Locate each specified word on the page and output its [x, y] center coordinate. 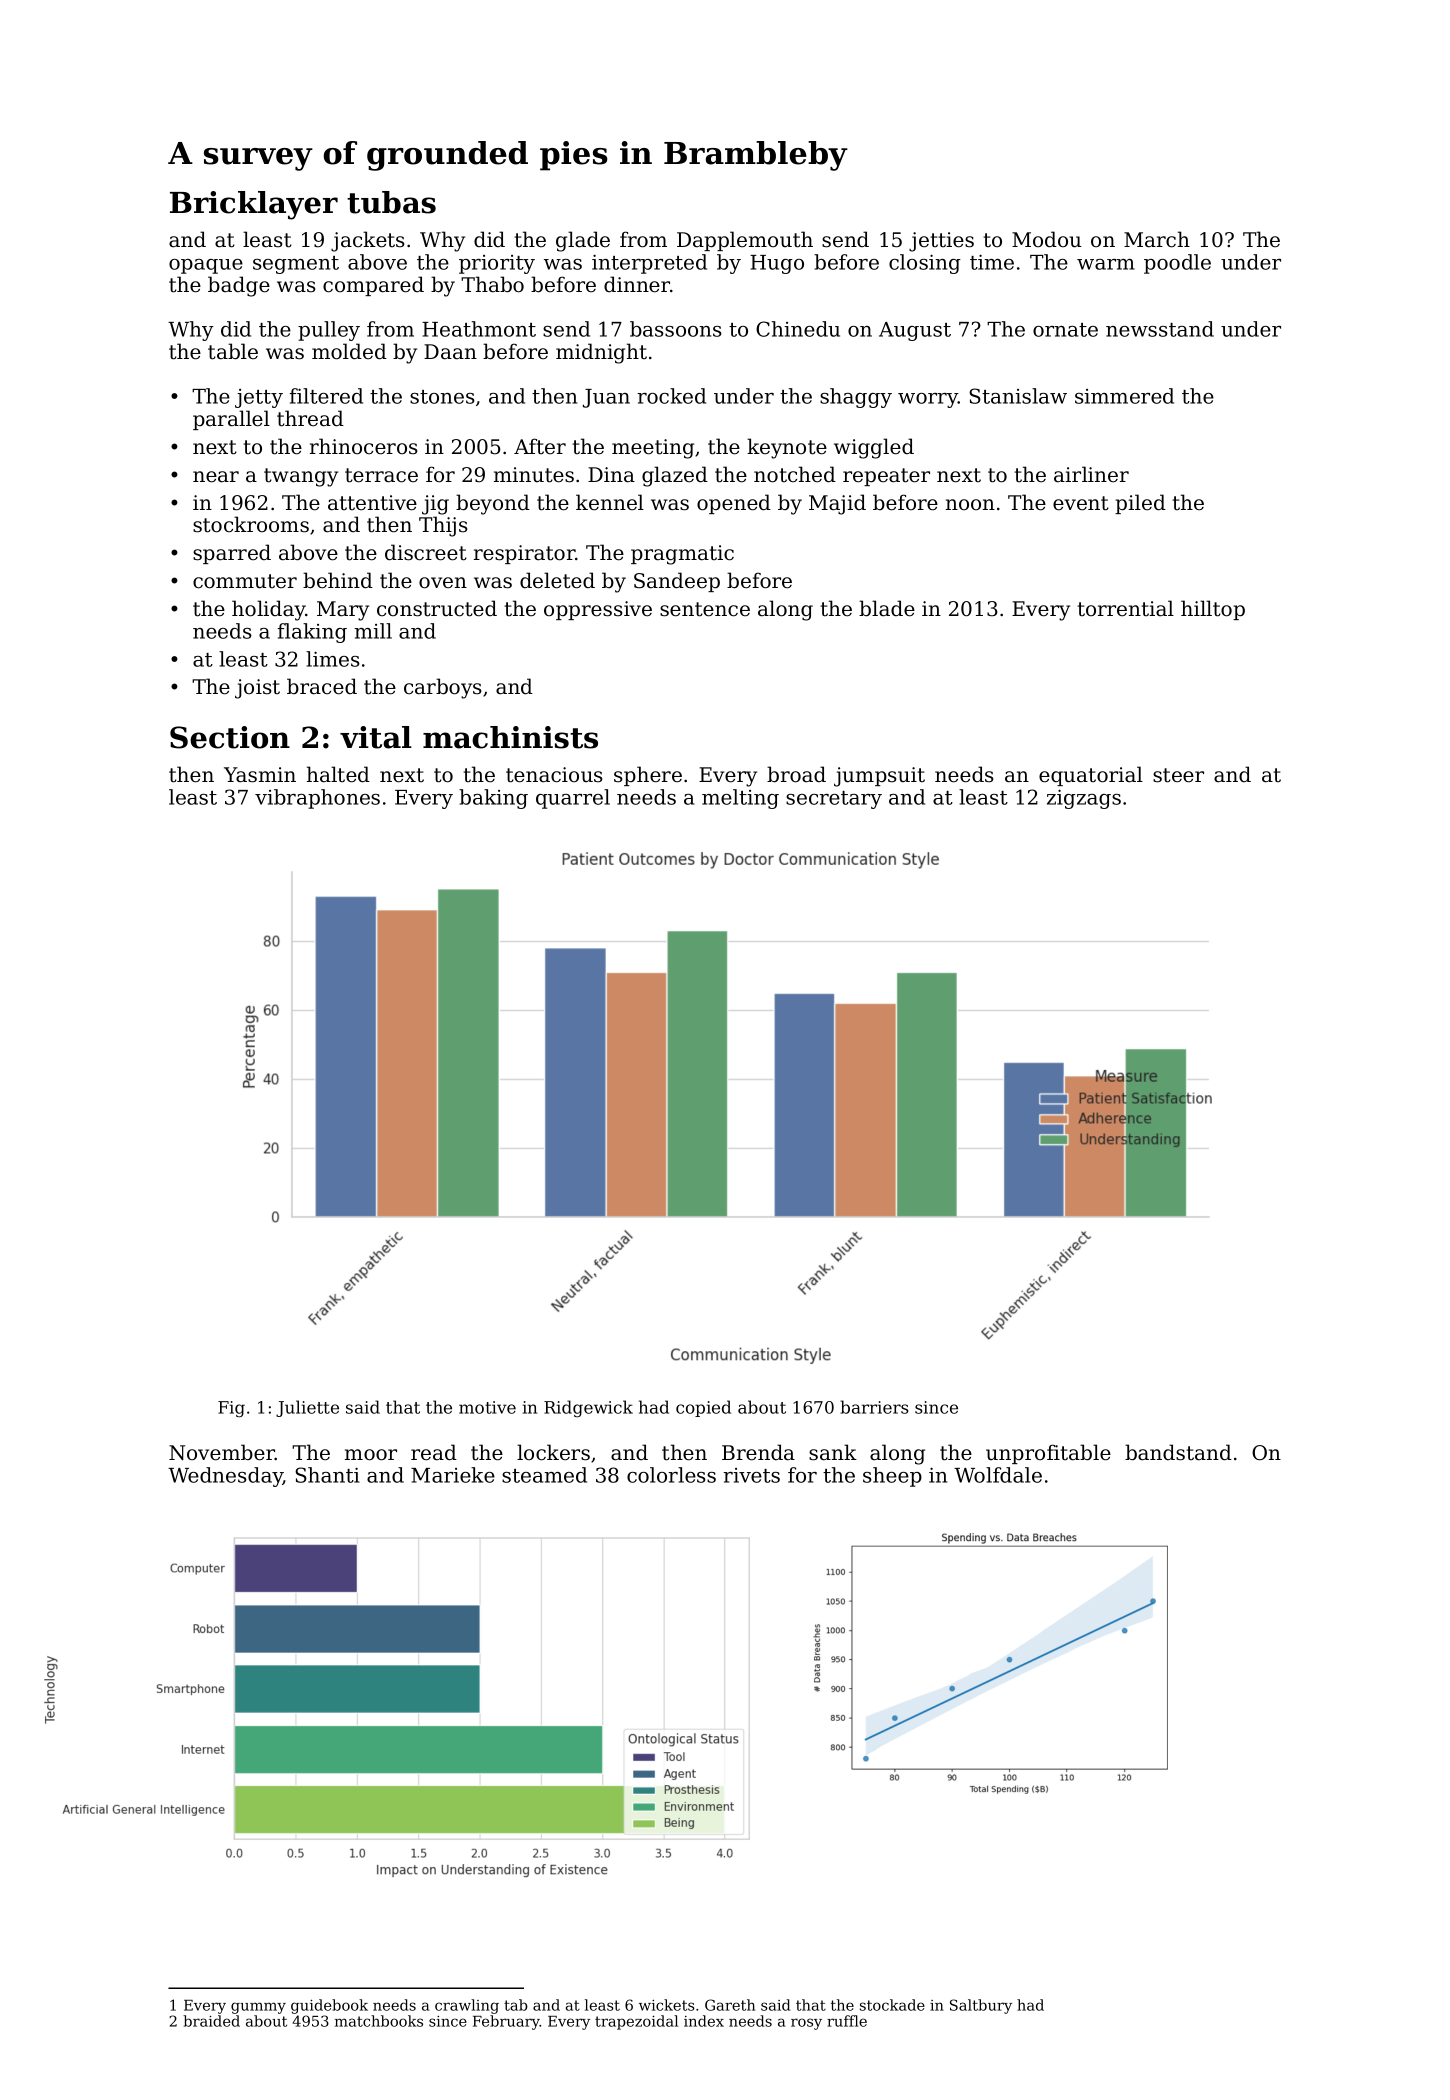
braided [211, 2021]
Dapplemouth [745, 241]
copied [703, 1408]
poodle [1177, 264]
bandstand [1178, 1452]
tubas [391, 202]
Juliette [307, 1408]
